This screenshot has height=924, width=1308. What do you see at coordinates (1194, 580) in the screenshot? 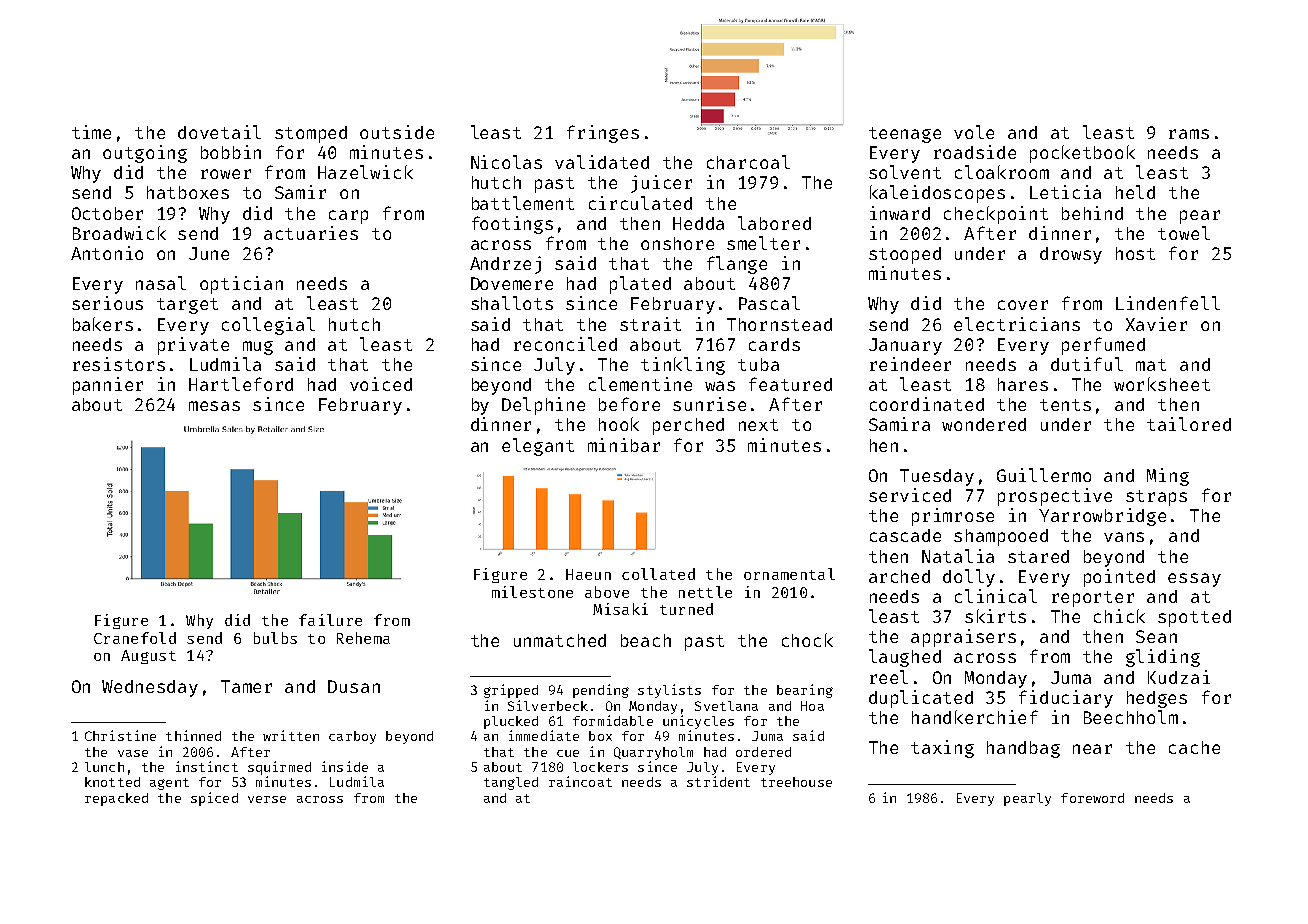
I see `essay` at bounding box center [1194, 580].
